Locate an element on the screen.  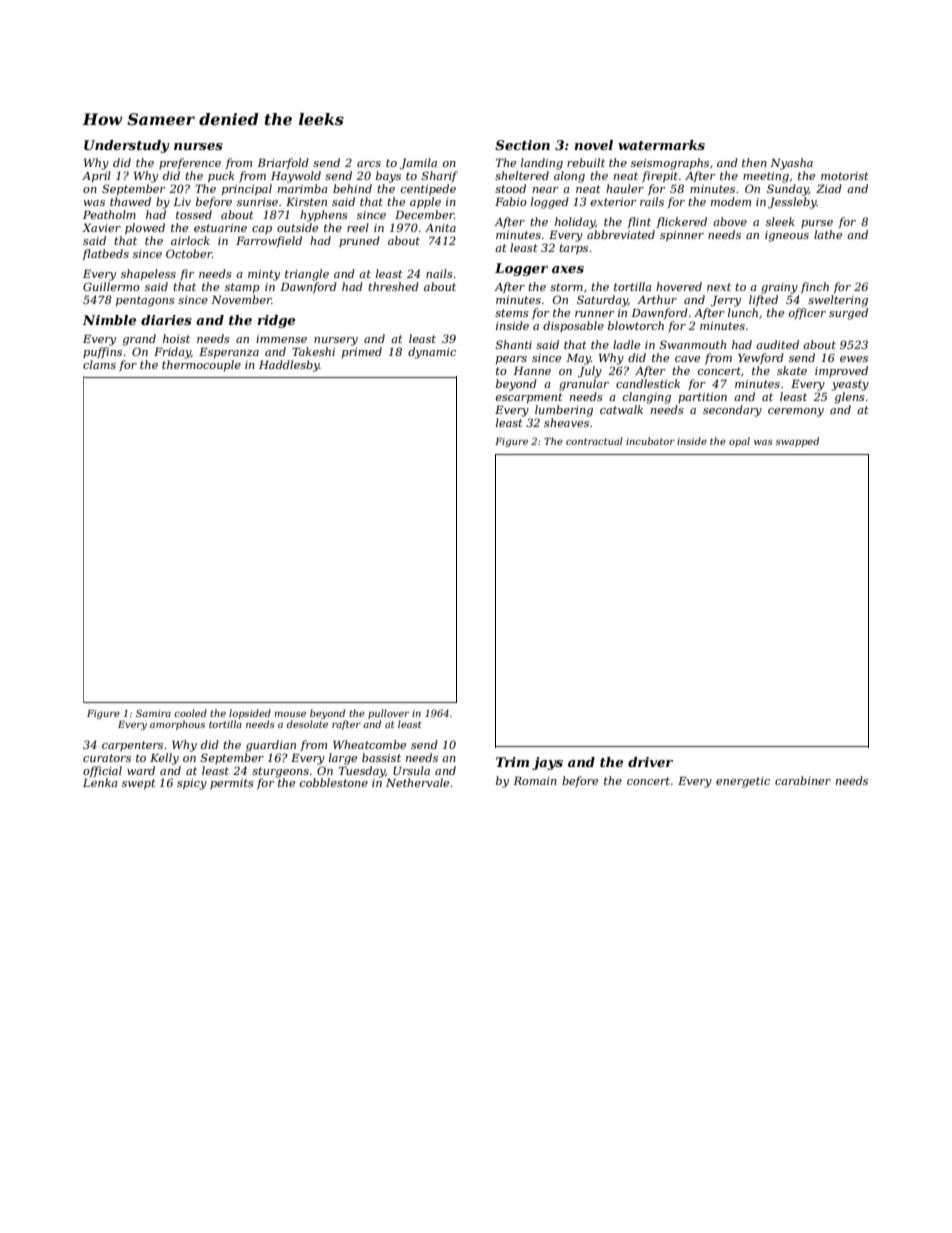
Jamila is located at coordinates (418, 164).
